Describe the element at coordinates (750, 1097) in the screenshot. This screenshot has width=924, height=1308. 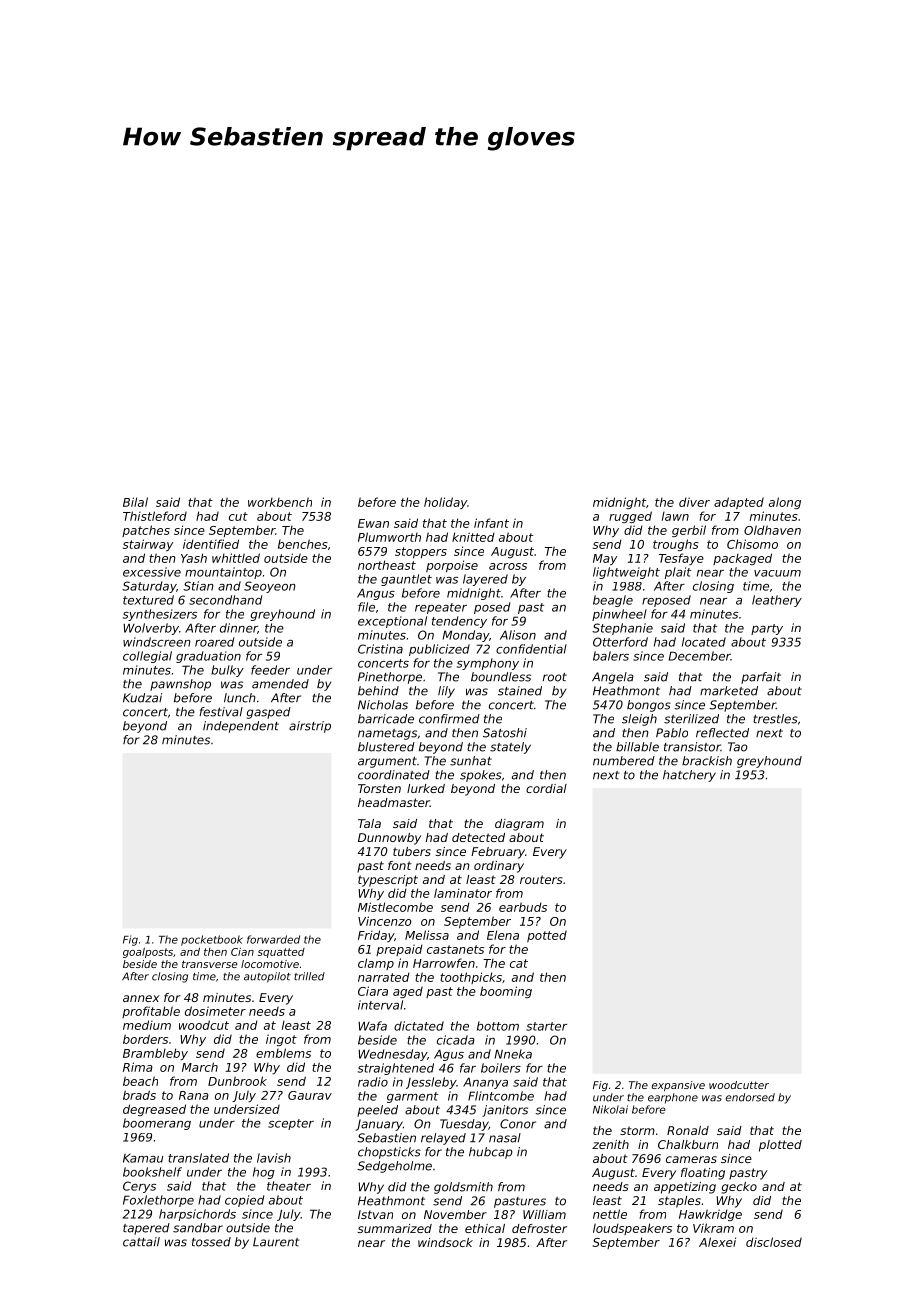
I see `endorsed` at that location.
